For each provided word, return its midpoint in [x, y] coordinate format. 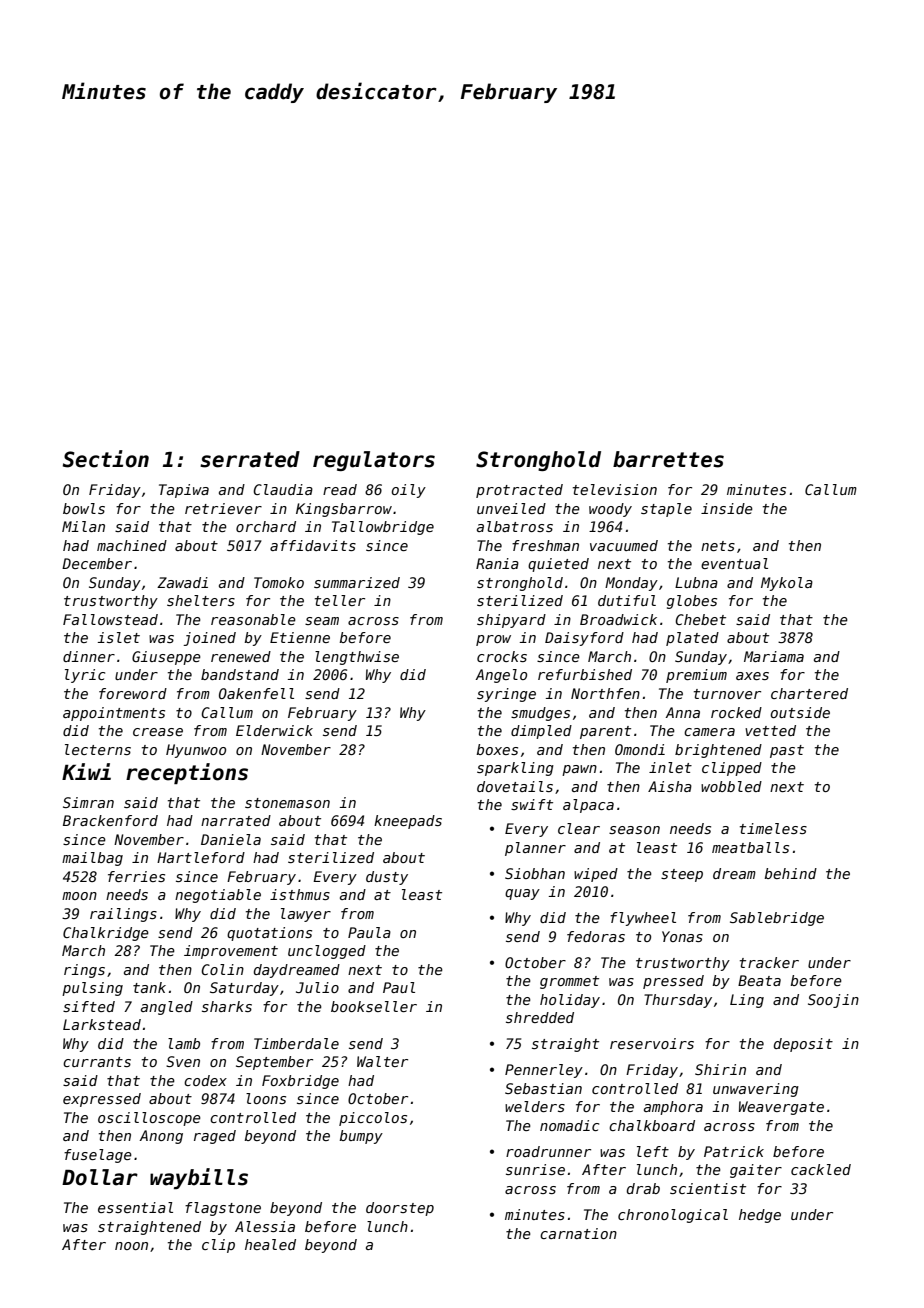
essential [135, 1207]
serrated [250, 459]
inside [727, 508]
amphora [673, 1108]
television [615, 489]
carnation [578, 1233]
